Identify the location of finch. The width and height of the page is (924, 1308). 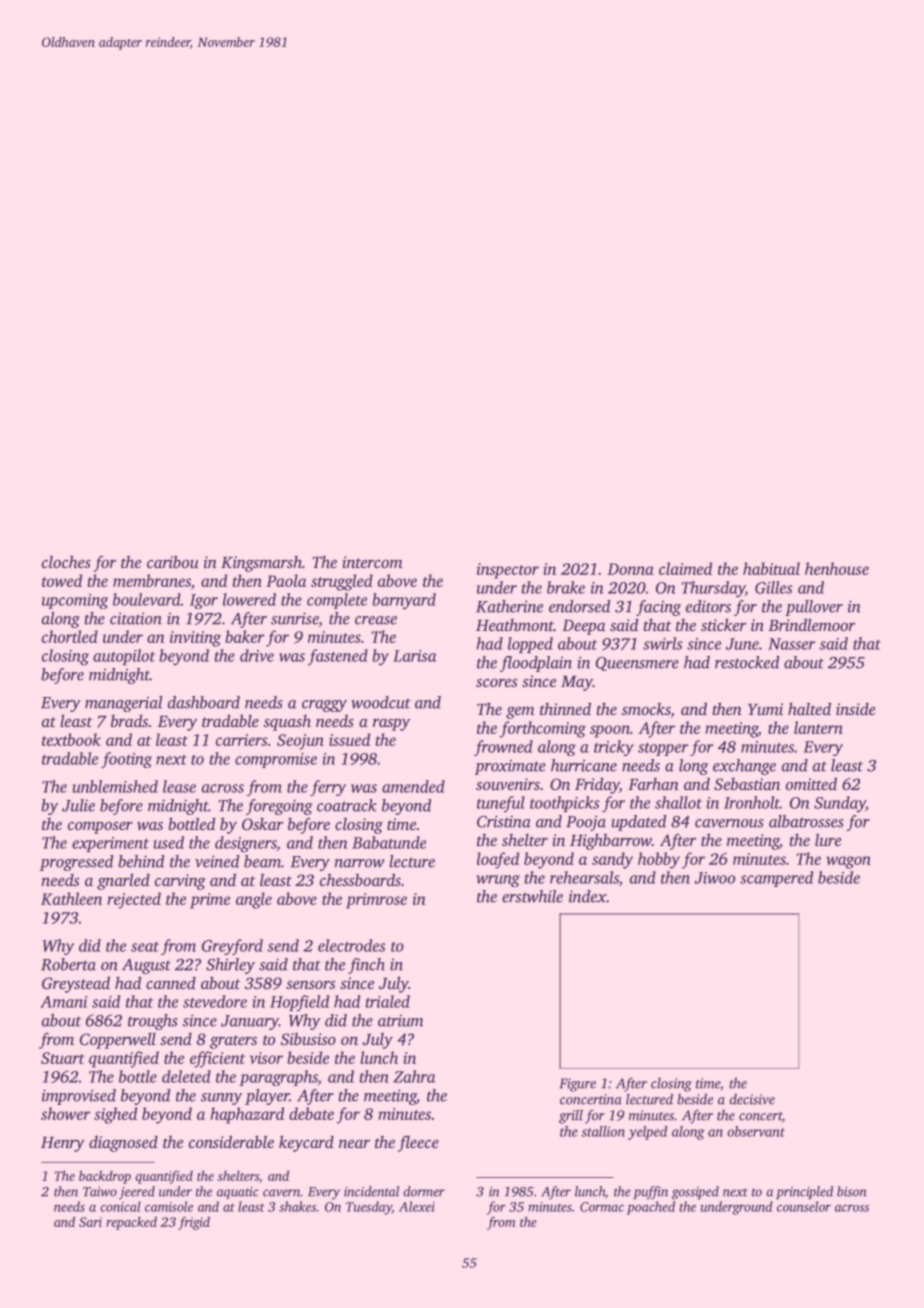
(366, 966).
